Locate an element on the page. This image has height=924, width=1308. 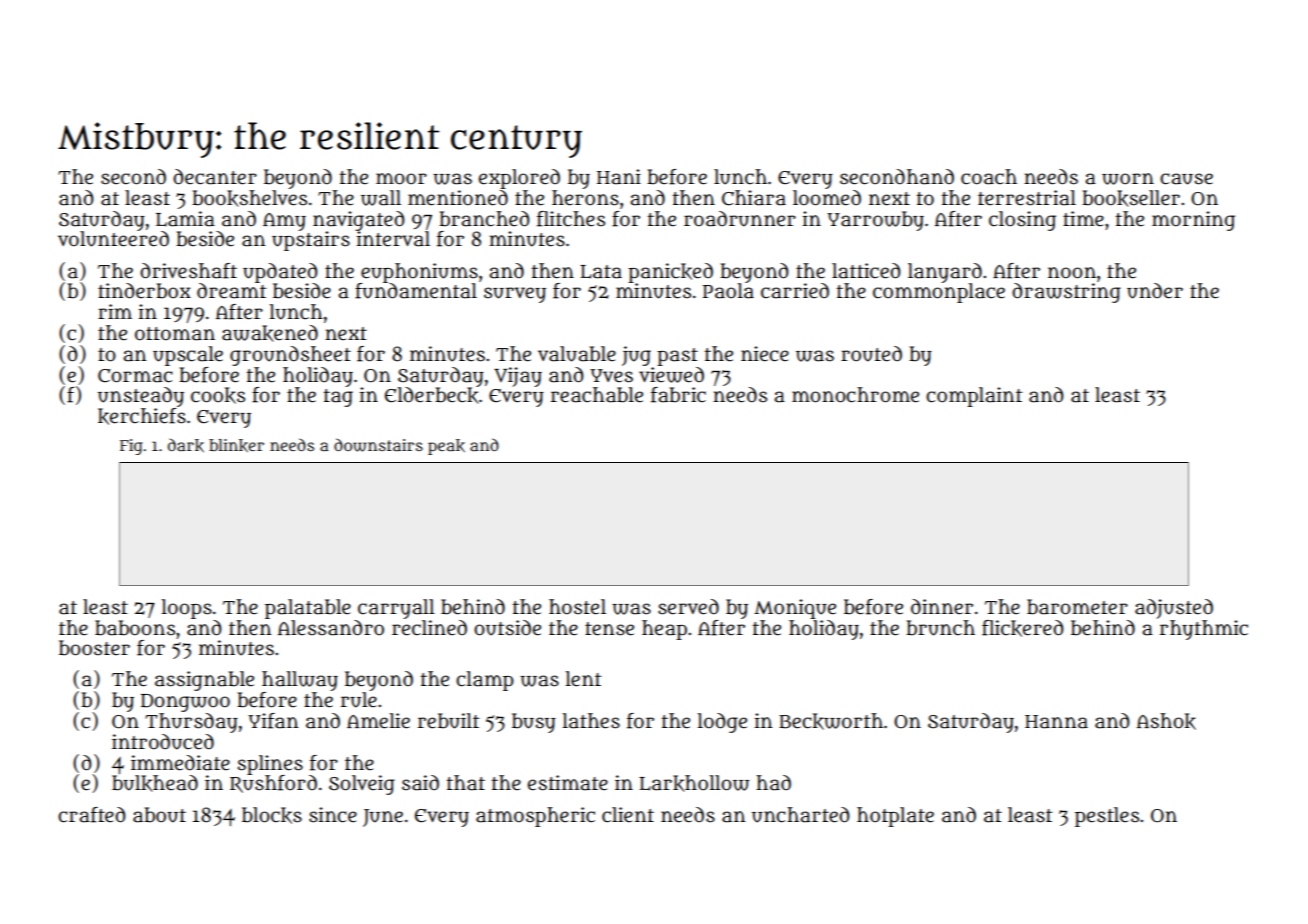
complaint is located at coordinates (974, 397).
